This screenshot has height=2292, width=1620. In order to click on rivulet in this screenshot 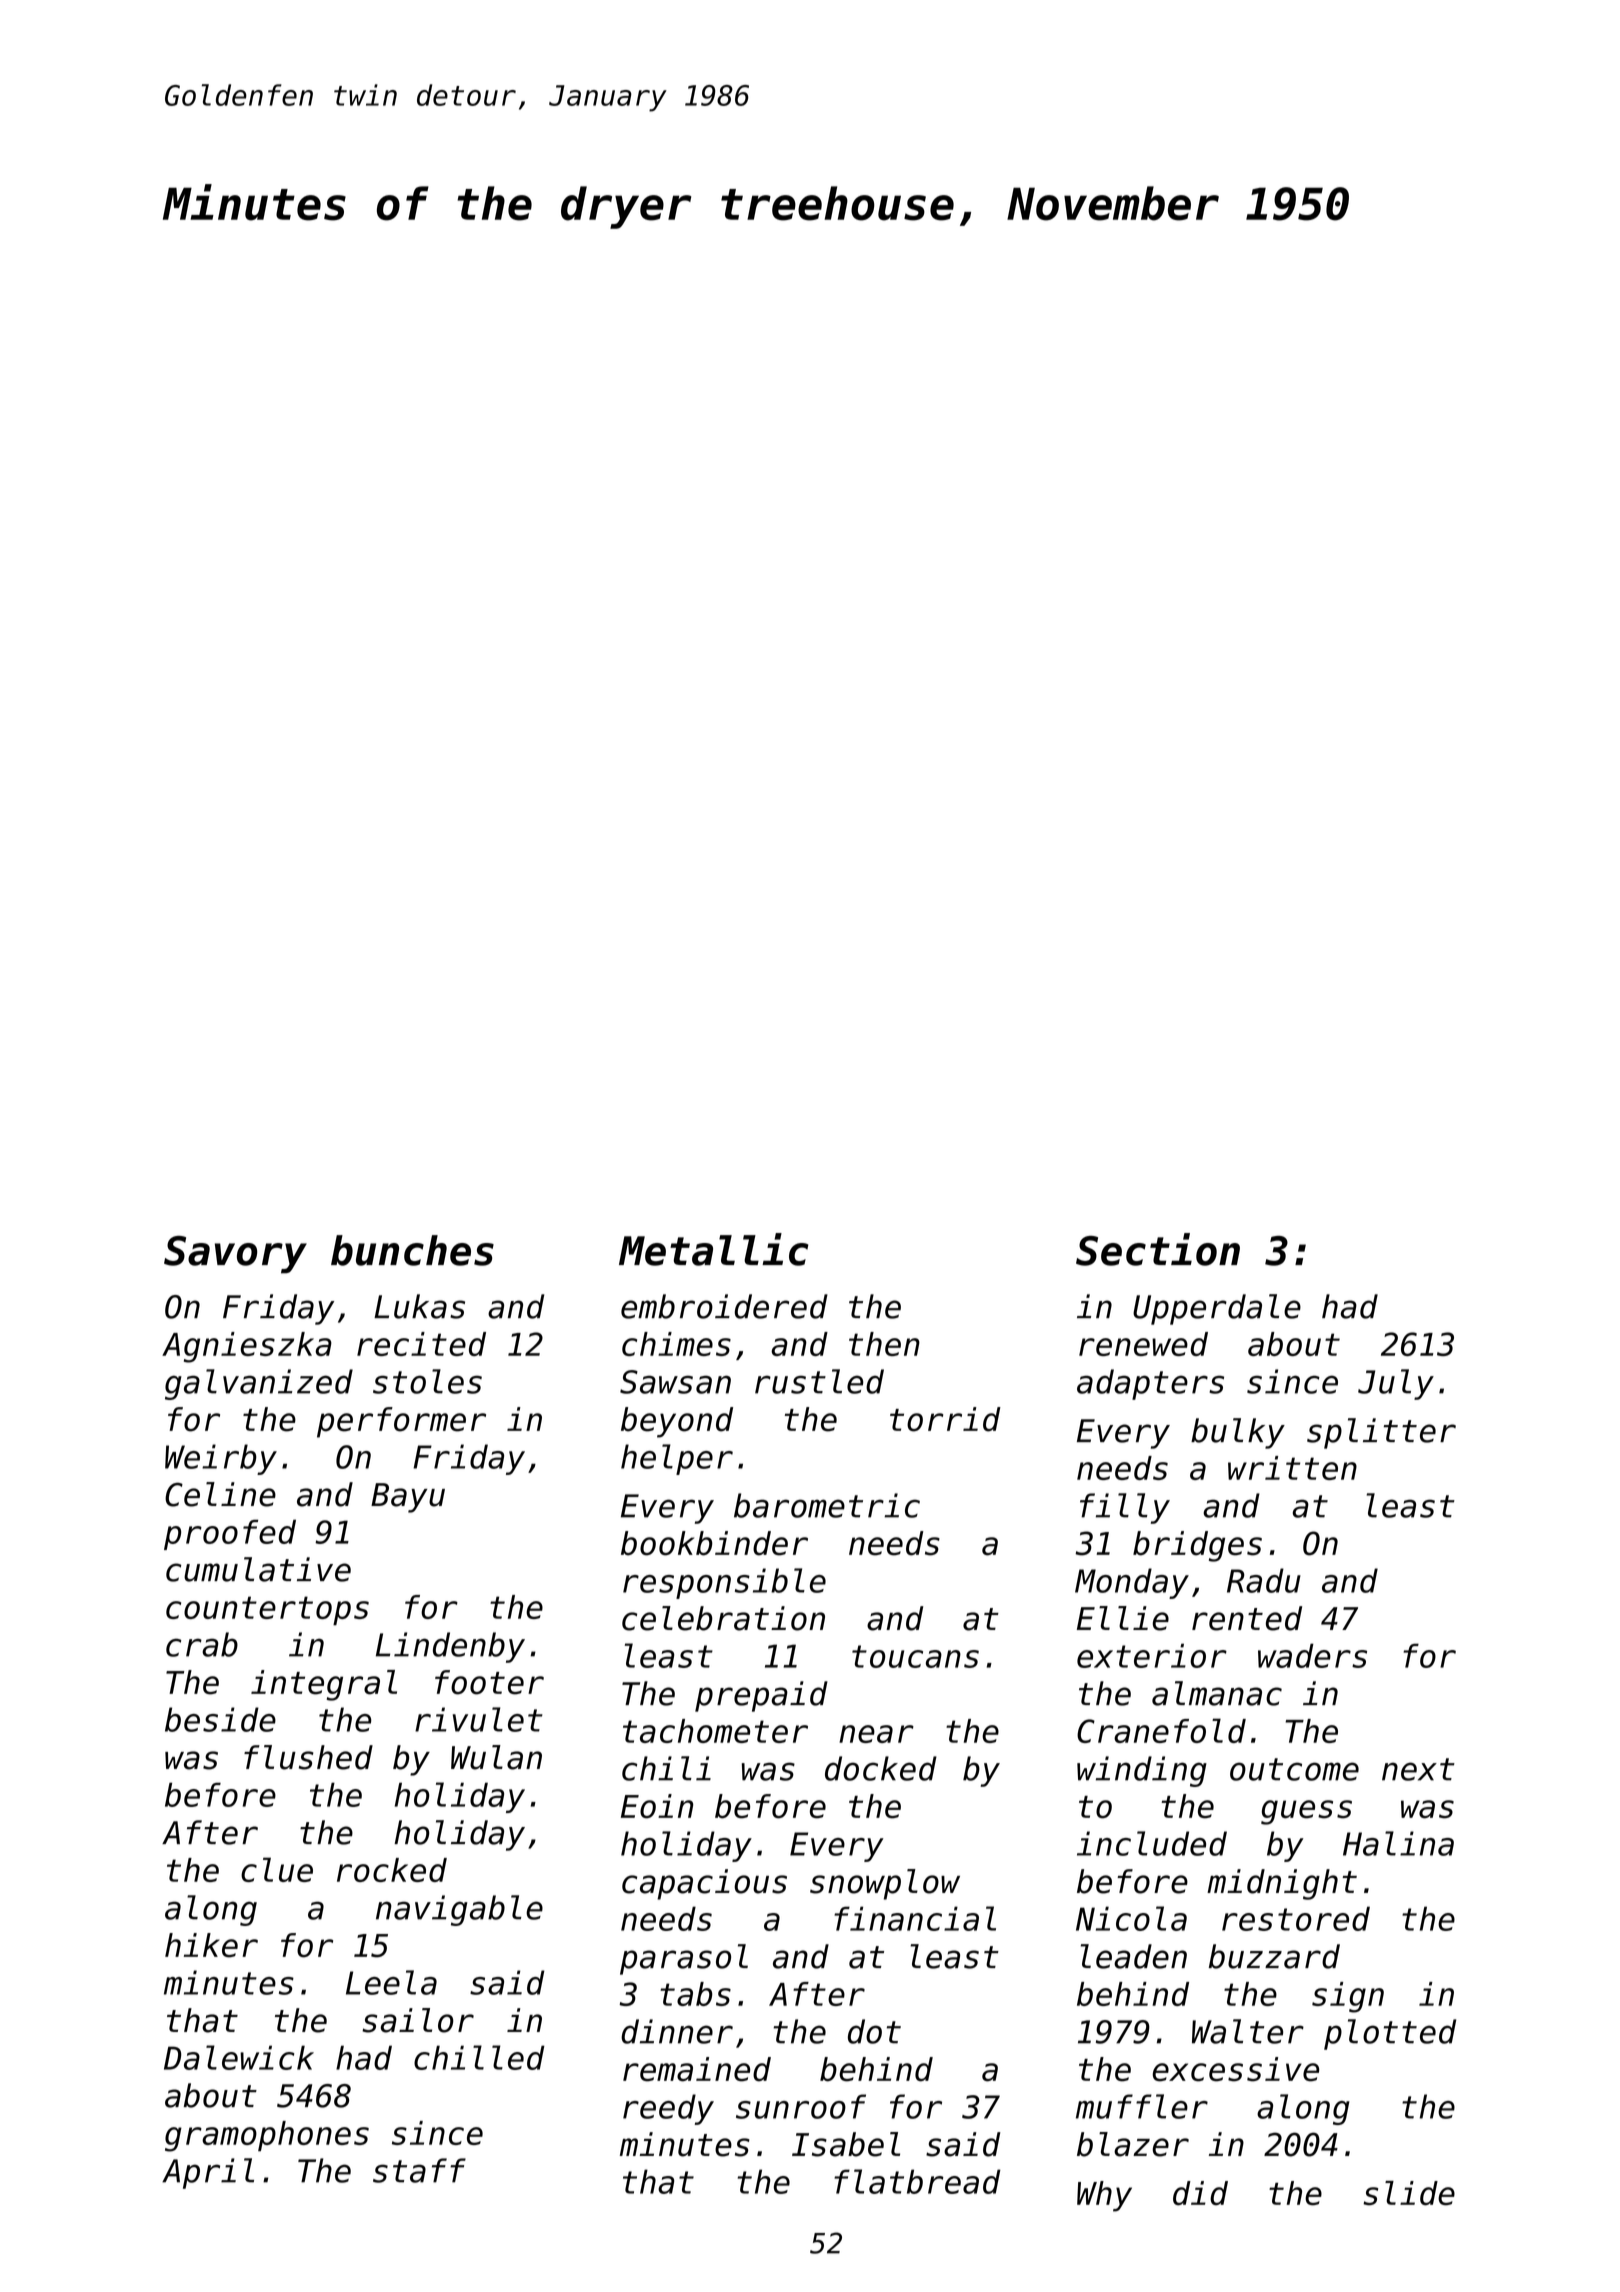, I will do `click(479, 1719)`.
